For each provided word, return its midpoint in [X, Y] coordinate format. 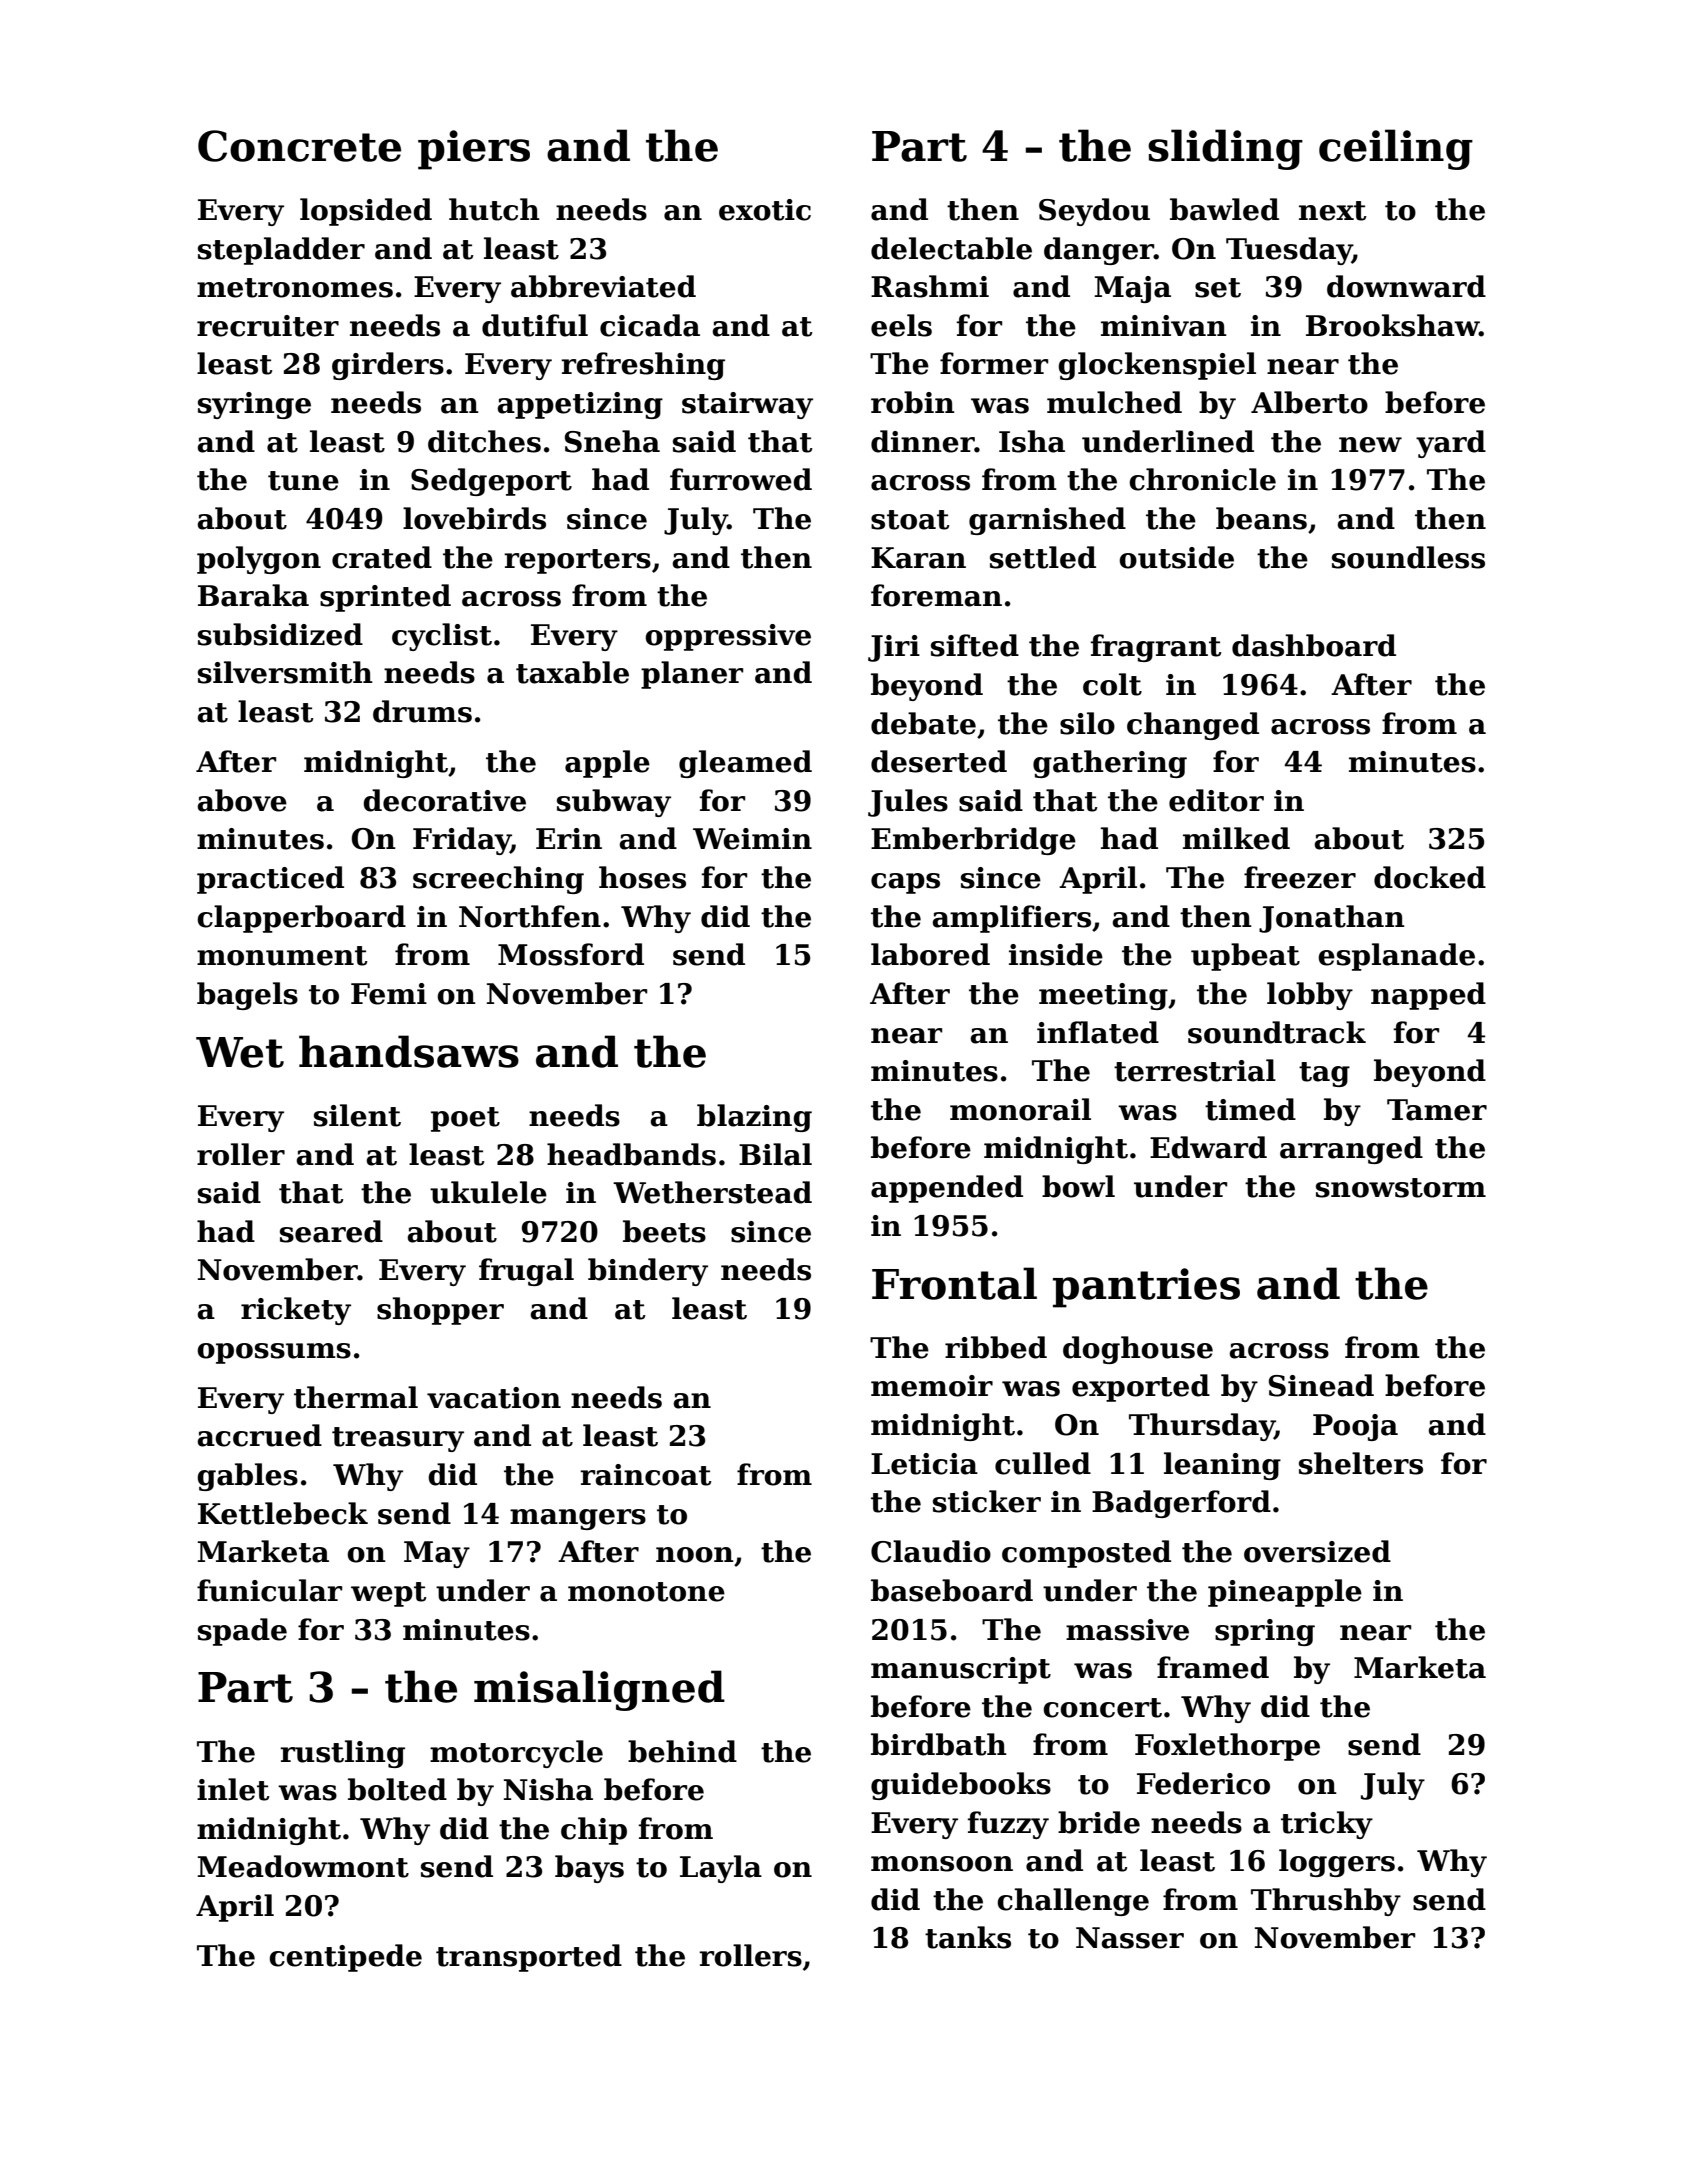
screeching [498, 880]
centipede [345, 1958]
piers [474, 150]
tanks [968, 1937]
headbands [631, 1154]
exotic [765, 210]
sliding [1225, 149]
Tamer [1437, 1110]
